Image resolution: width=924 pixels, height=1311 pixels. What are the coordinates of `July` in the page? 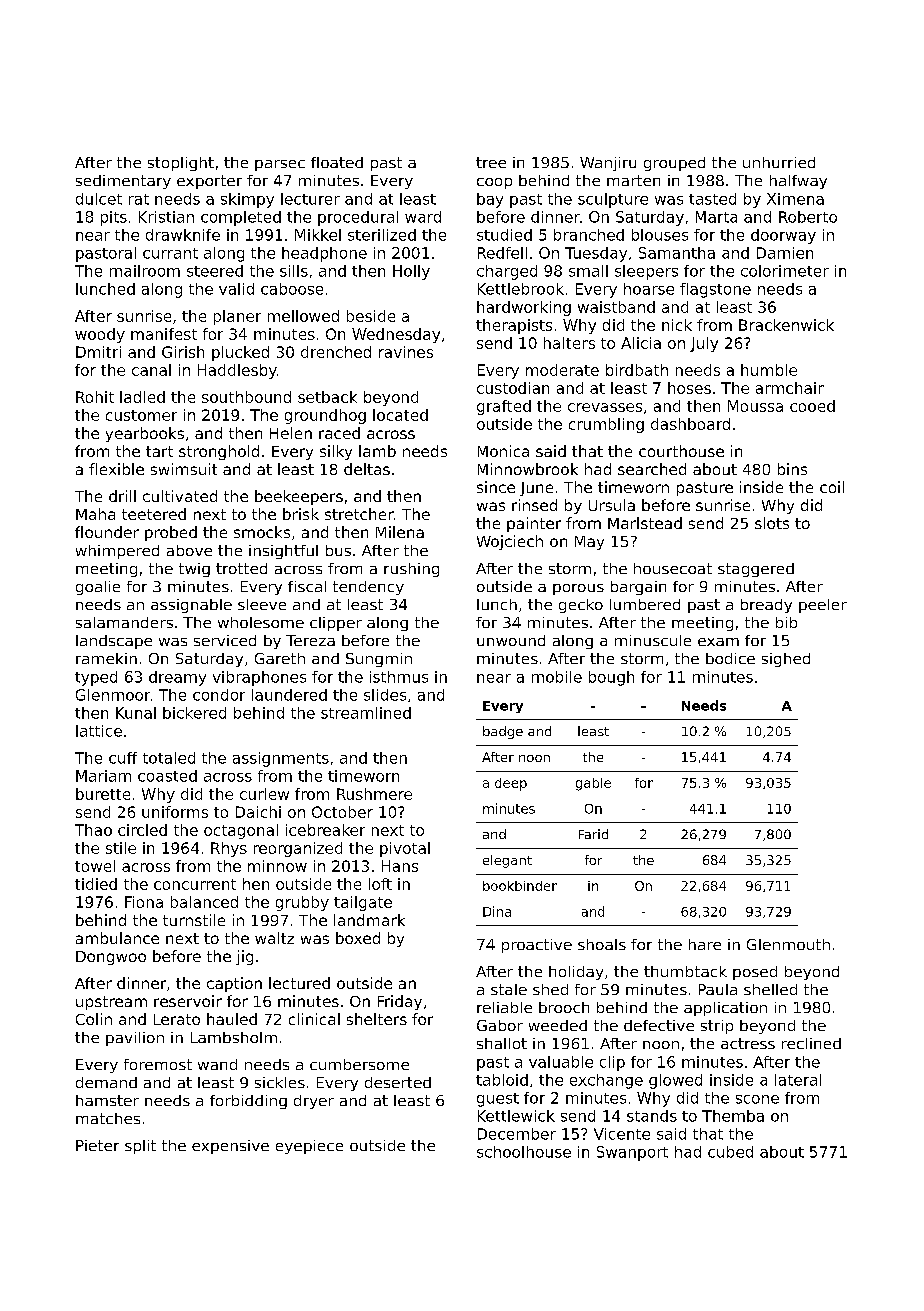 It's located at (704, 344).
